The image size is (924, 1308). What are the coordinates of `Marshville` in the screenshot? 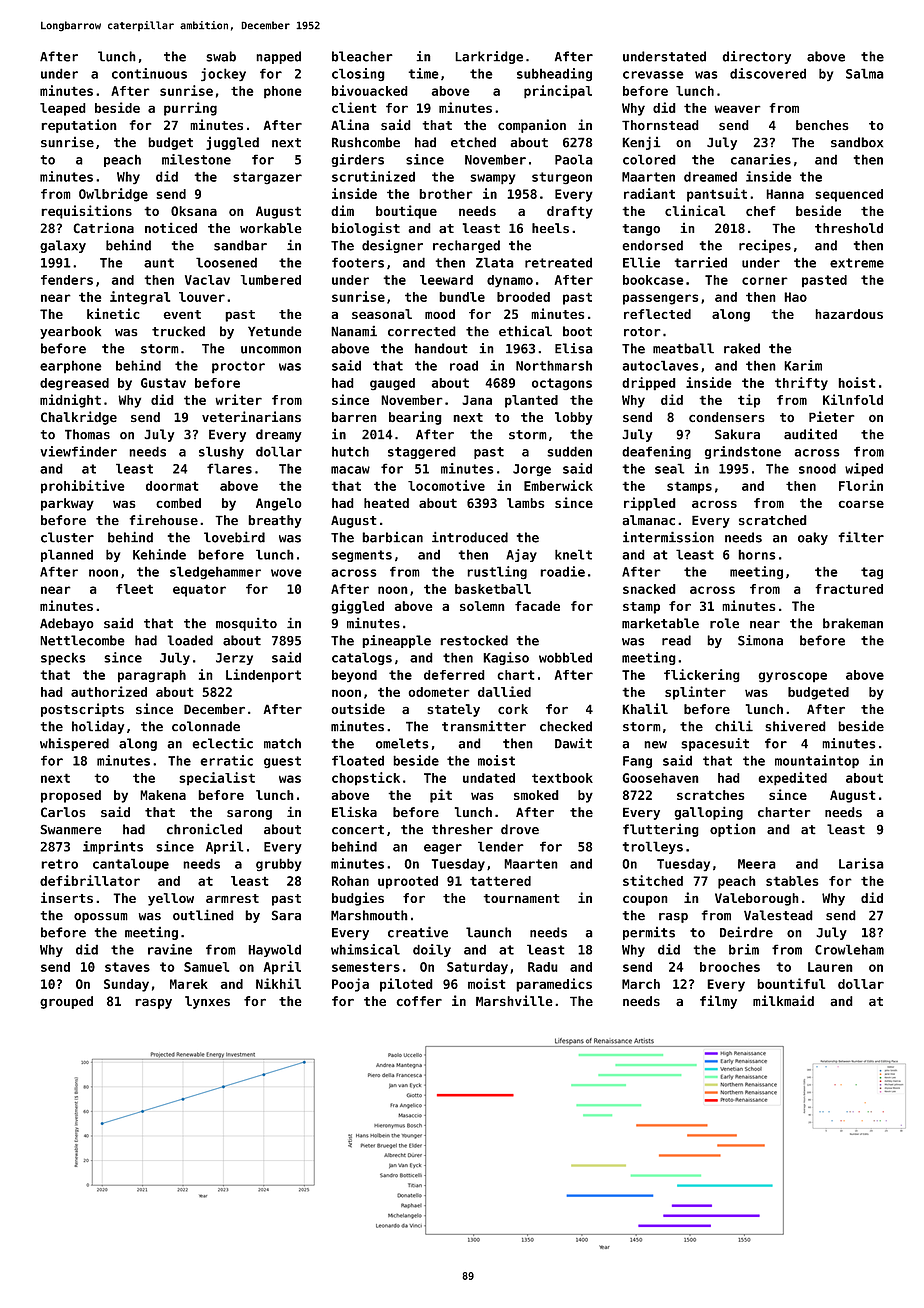 It's located at (514, 1001).
